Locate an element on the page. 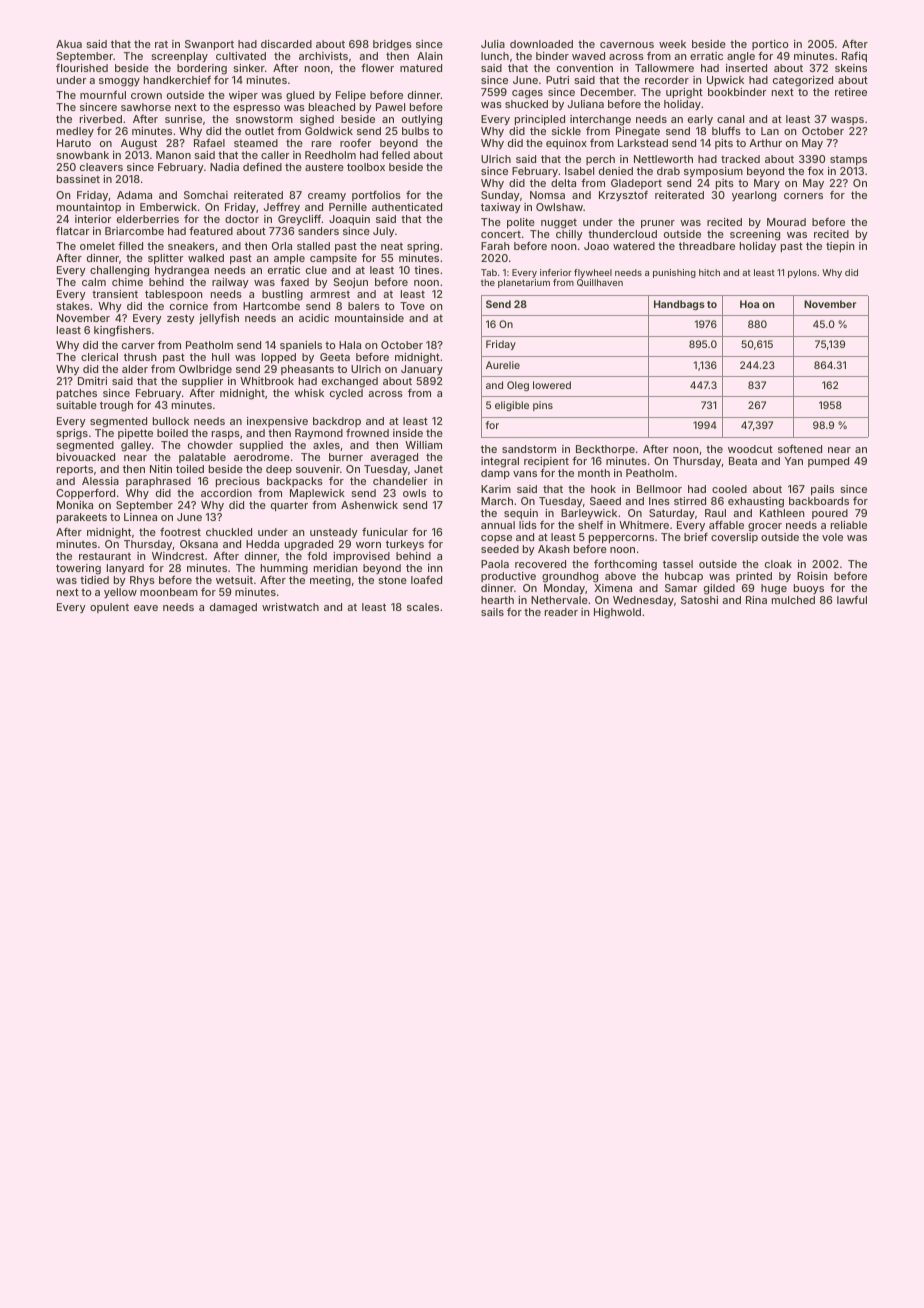  grocer is located at coordinates (765, 527).
